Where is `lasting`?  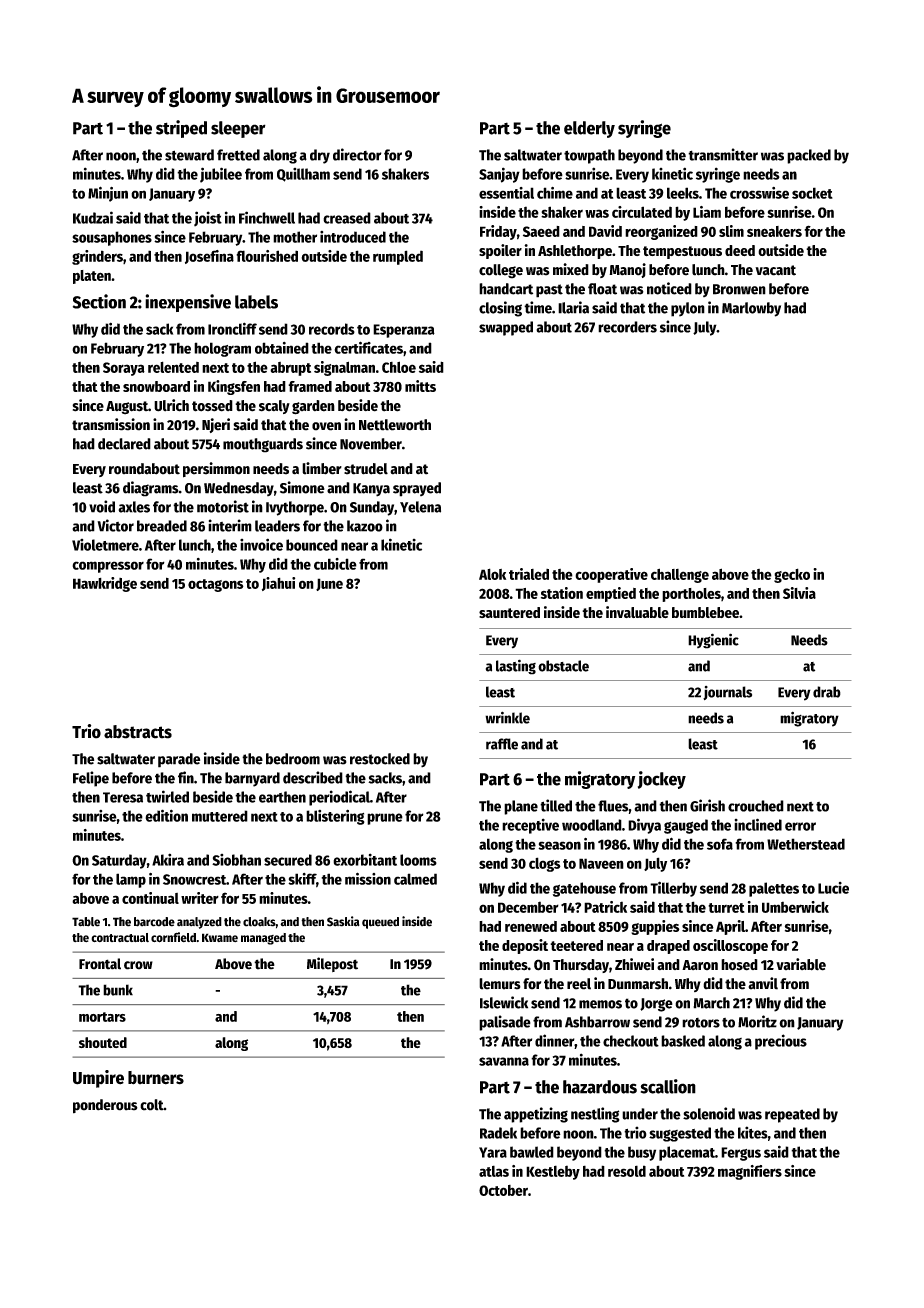 lasting is located at coordinates (516, 667).
